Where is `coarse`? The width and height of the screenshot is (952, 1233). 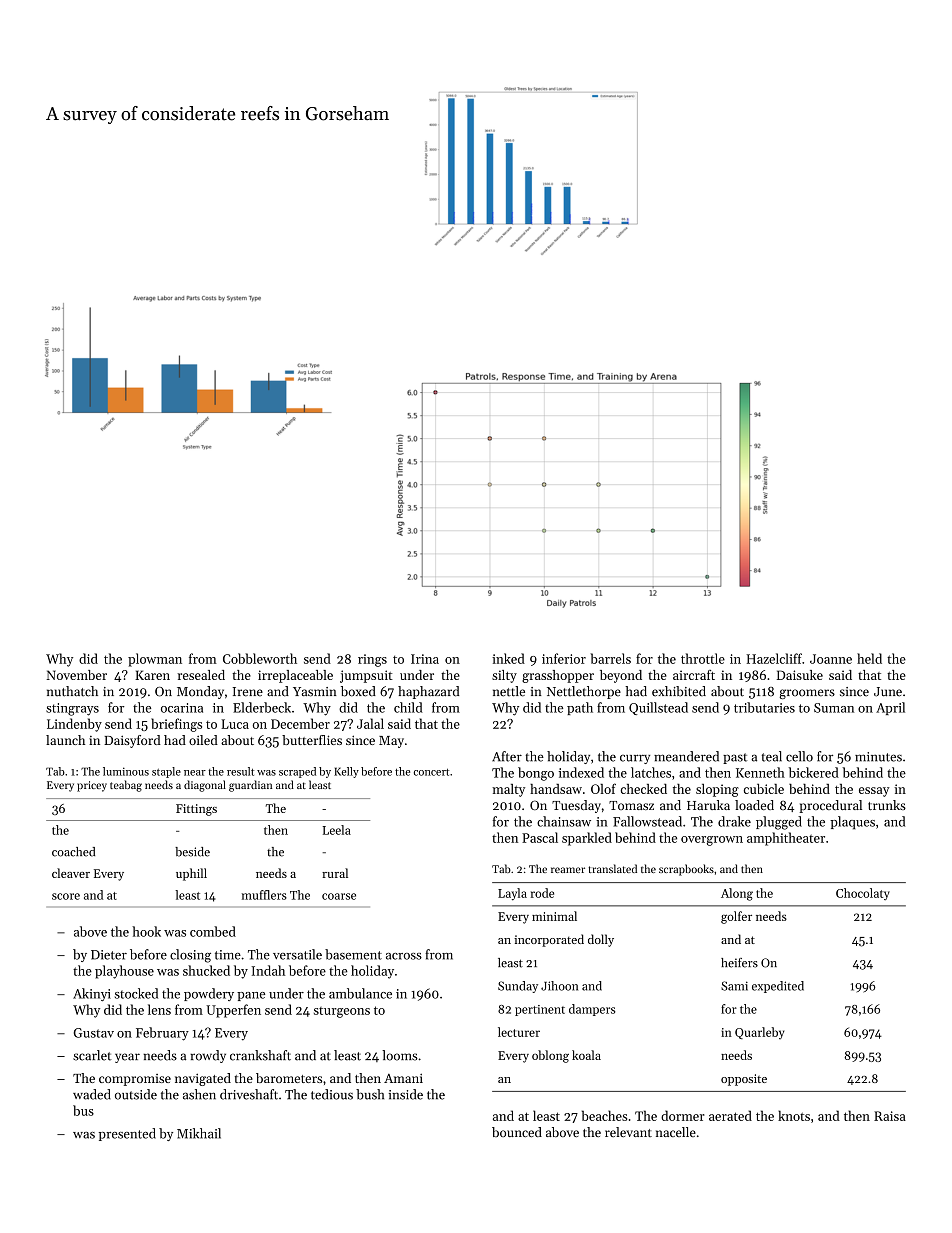
coarse is located at coordinates (339, 896).
